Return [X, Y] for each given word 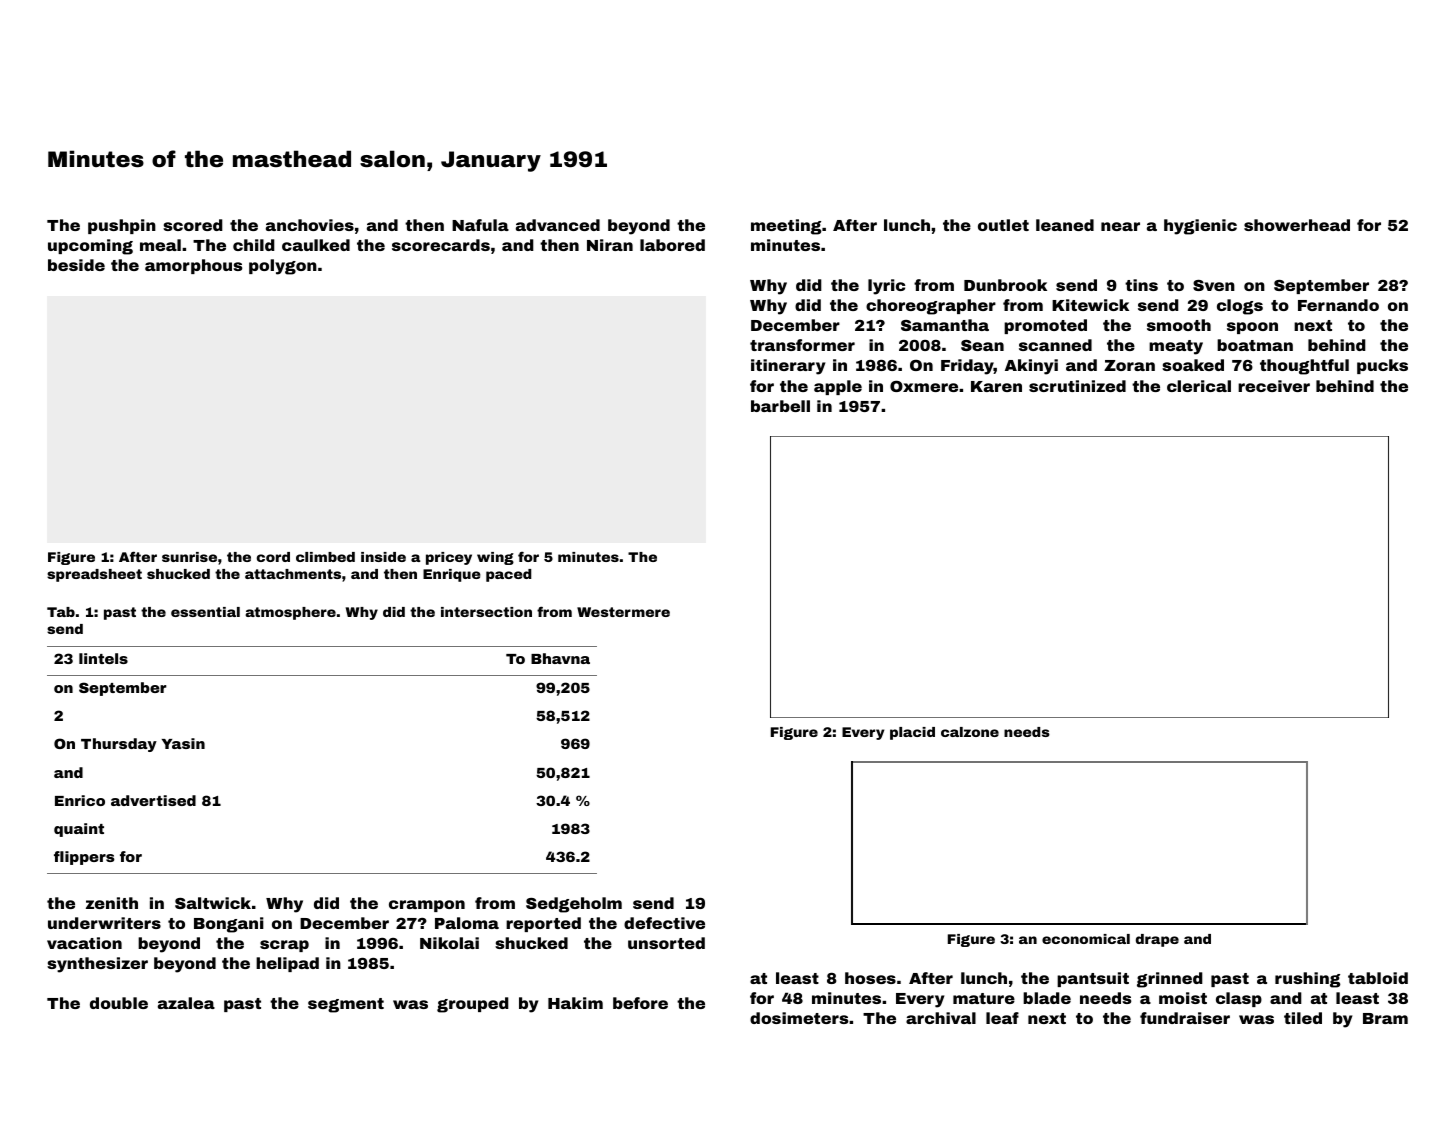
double [119, 1003]
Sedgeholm [574, 905]
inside [383, 557]
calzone [970, 732]
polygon [283, 267]
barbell [780, 406]
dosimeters [799, 1018]
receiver [1274, 386]
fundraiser [1185, 1018]
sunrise [189, 557]
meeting [786, 227]
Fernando [1338, 305]
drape [1157, 940]
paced [508, 575]
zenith [112, 903]
